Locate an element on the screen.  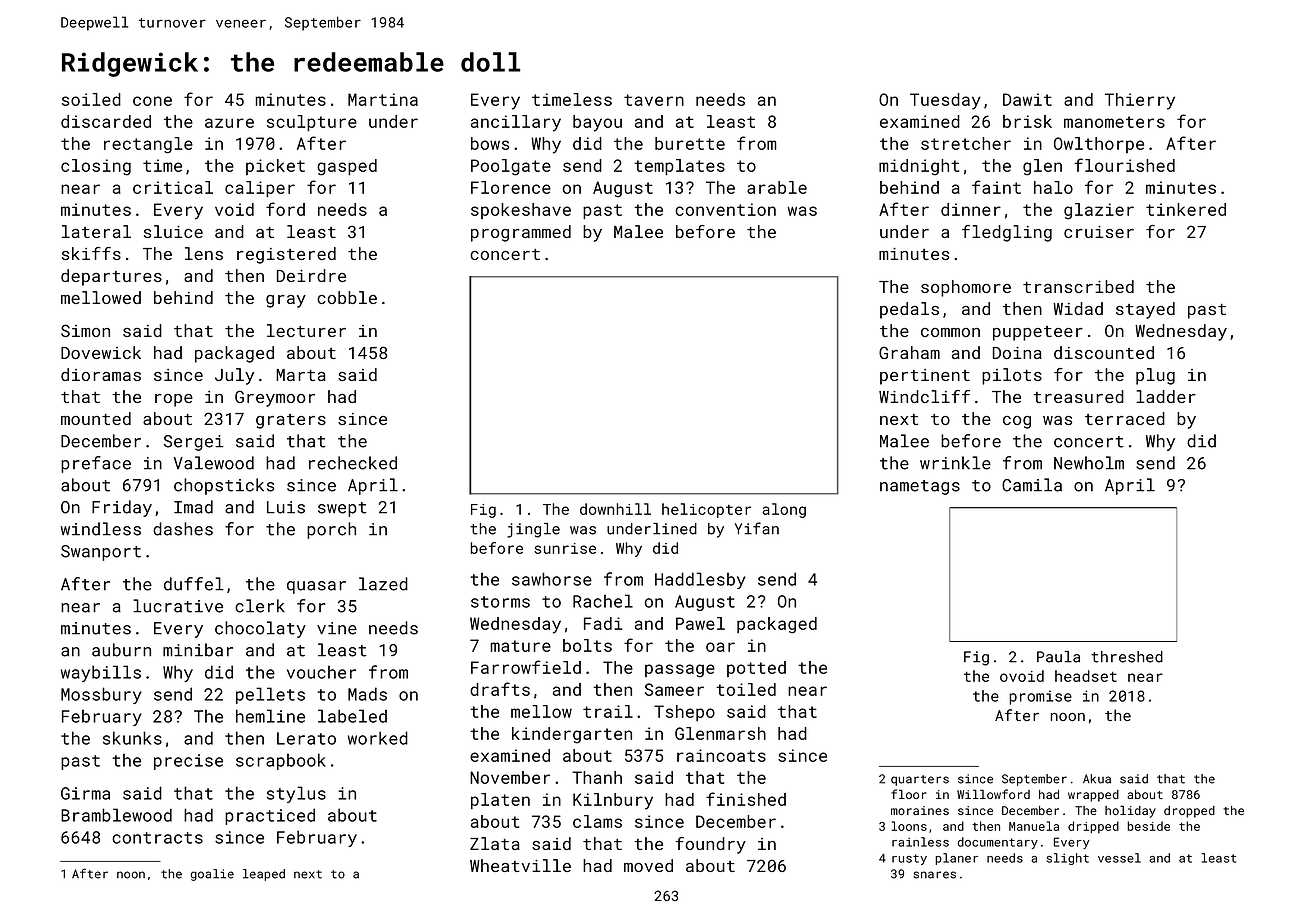
skunks is located at coordinates (132, 738).
